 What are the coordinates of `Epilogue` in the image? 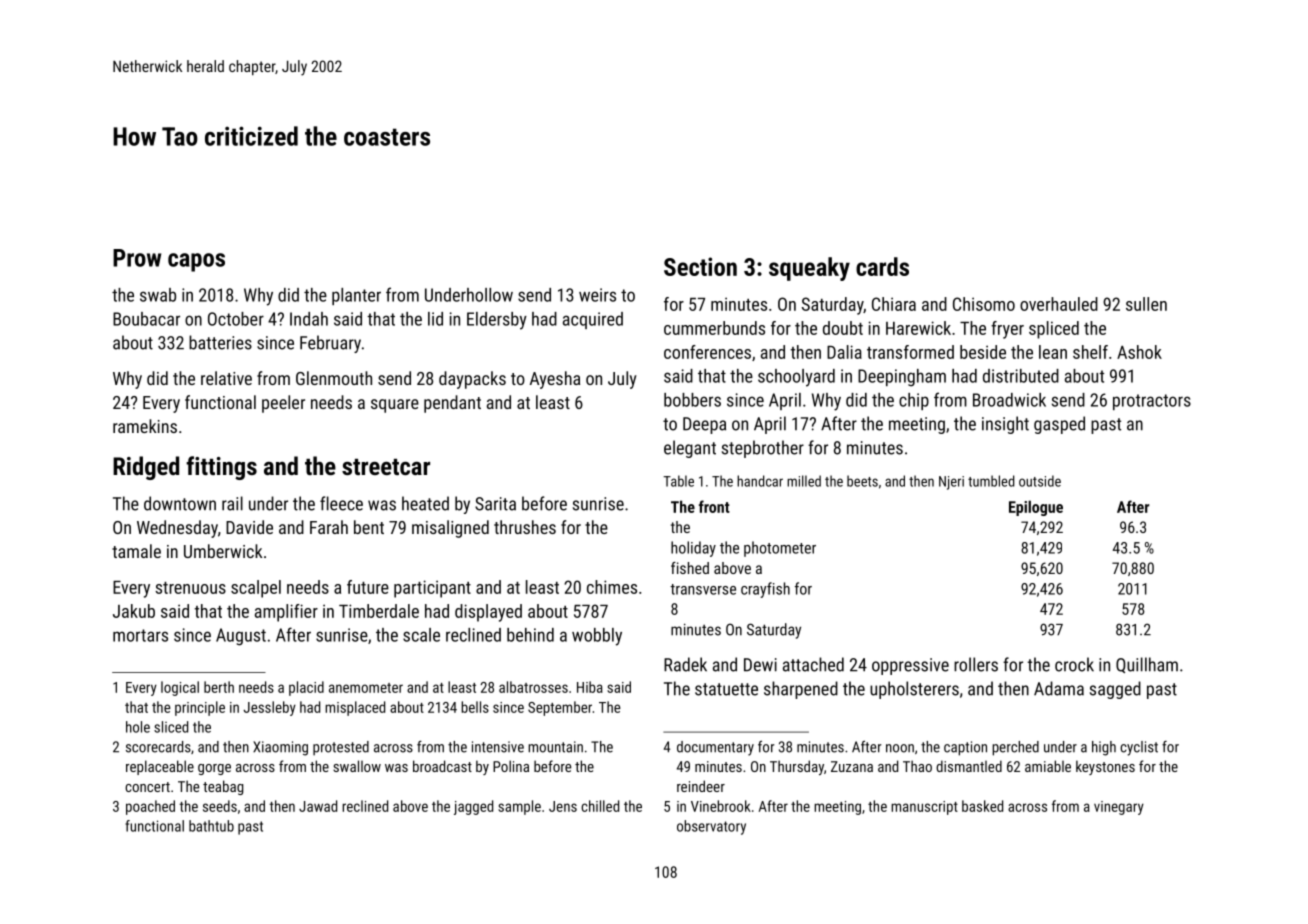 It's located at (1036, 508).
